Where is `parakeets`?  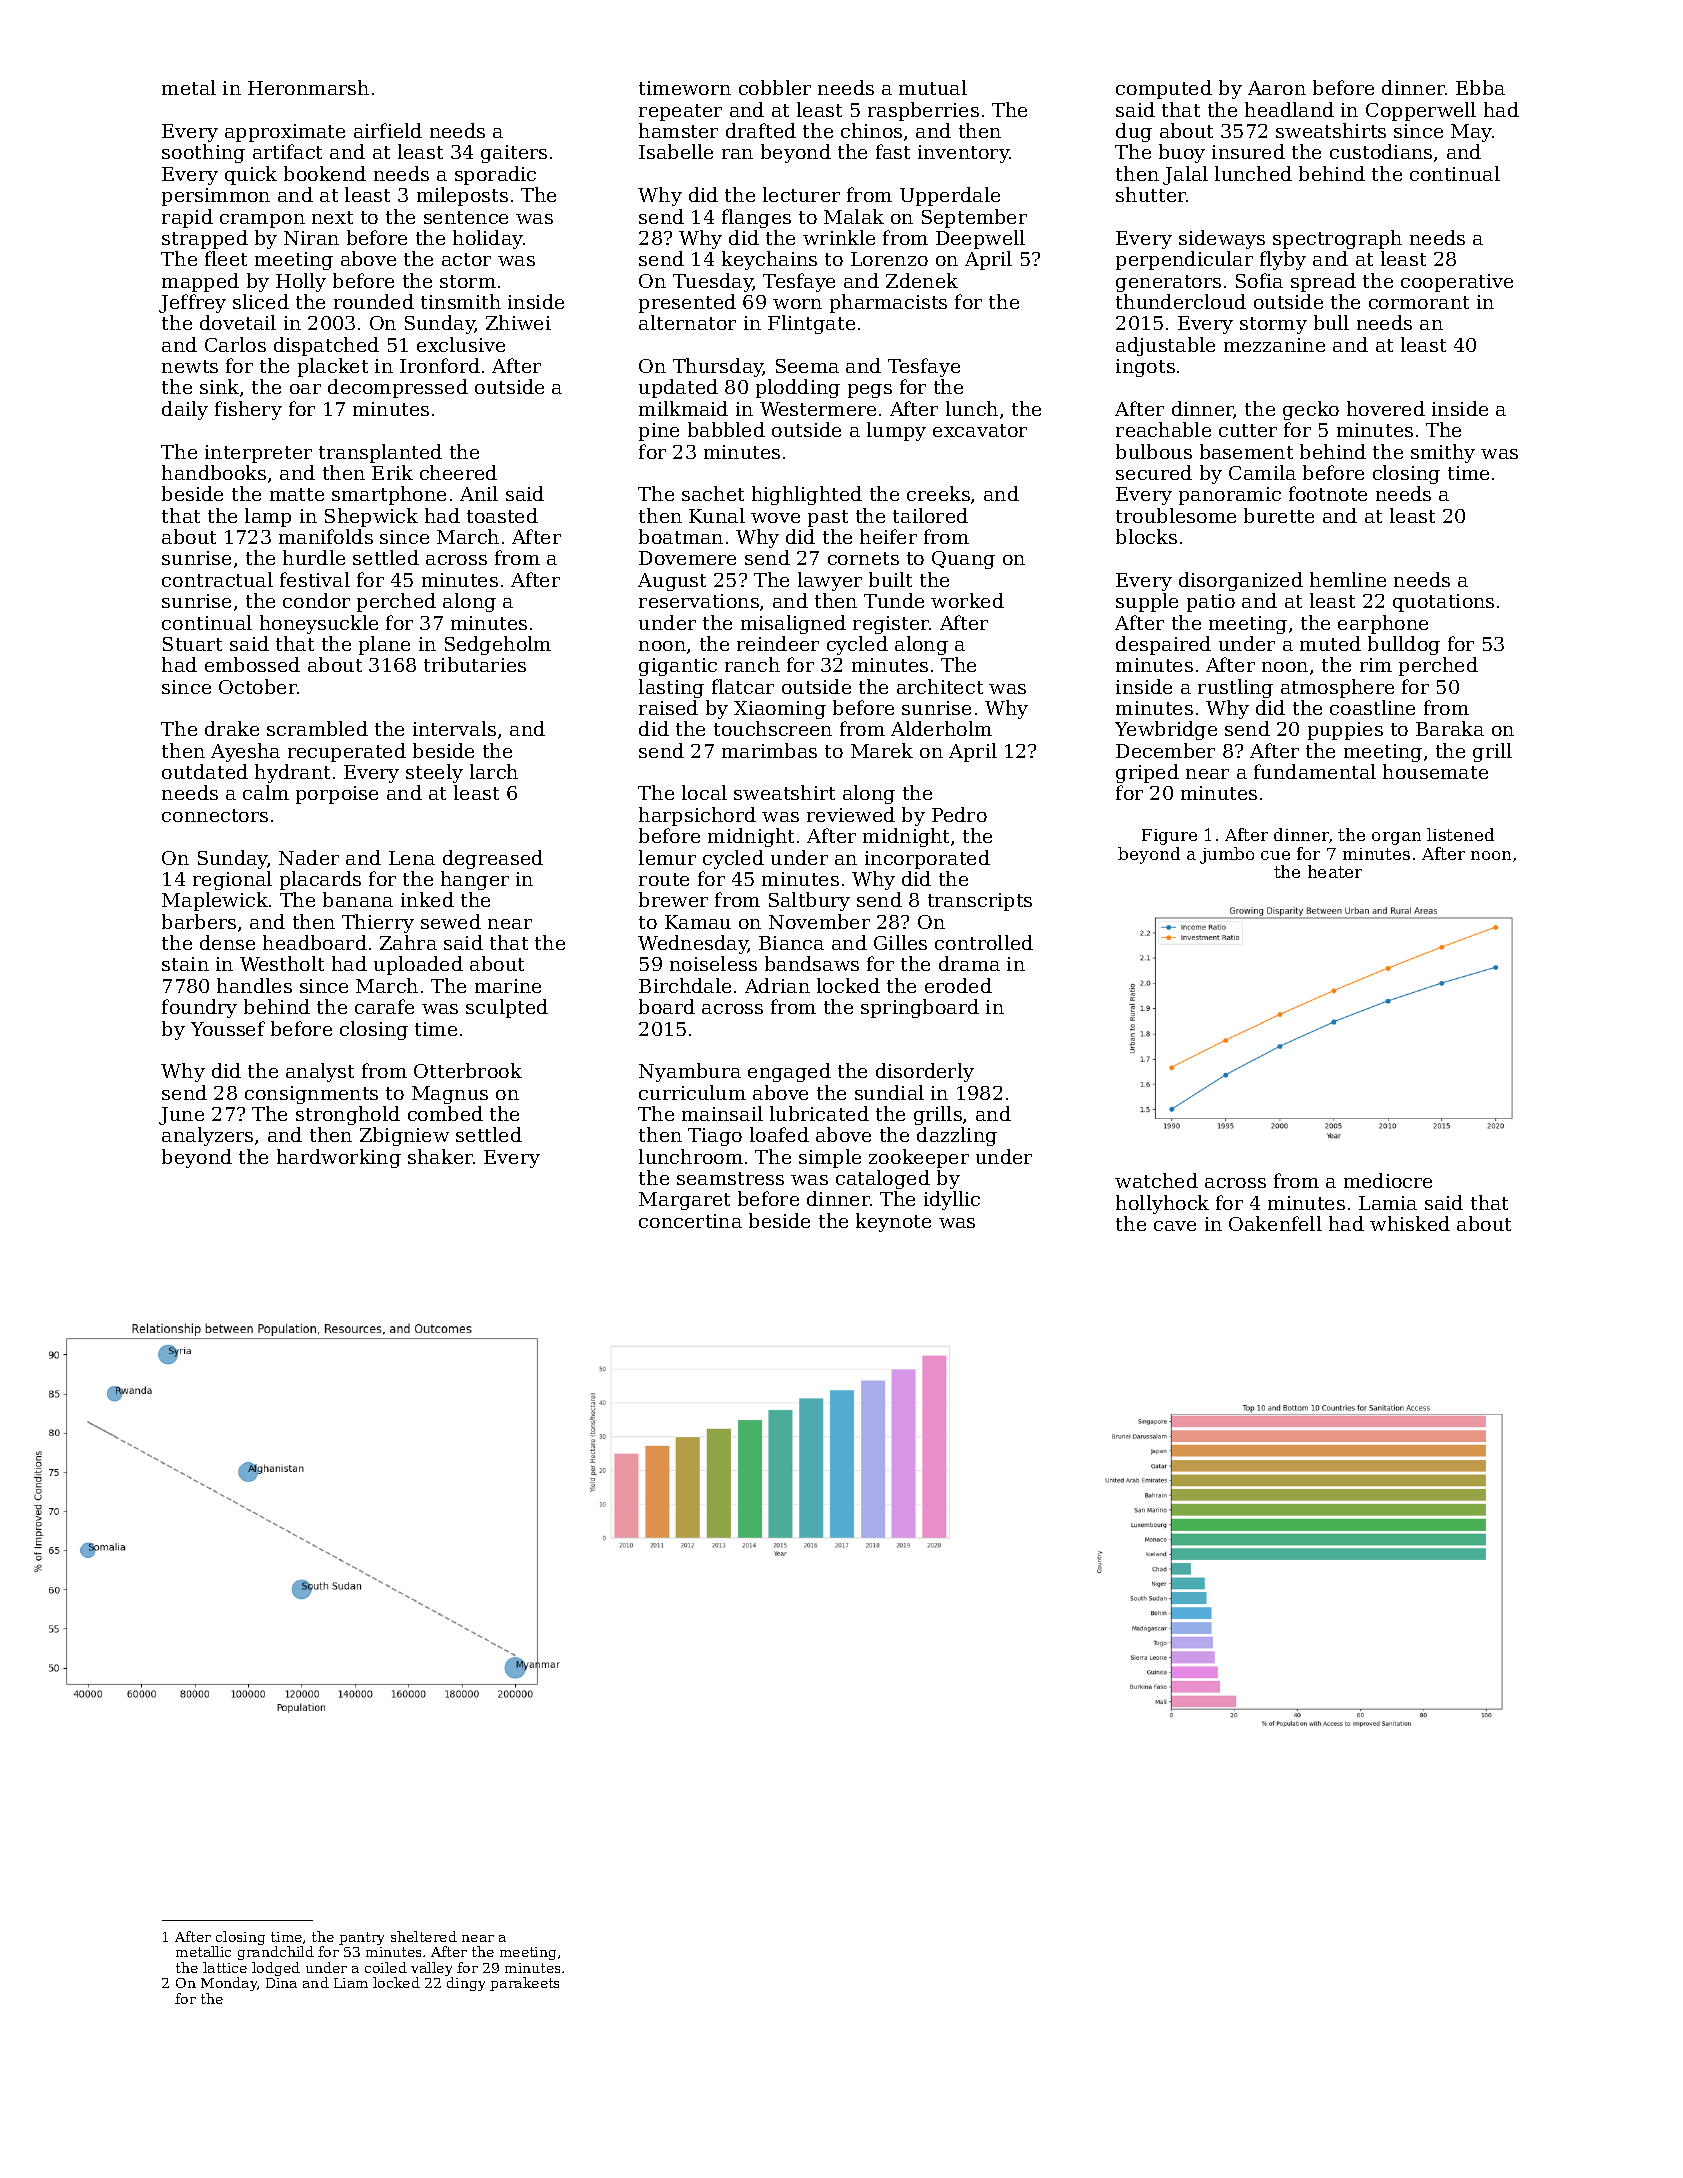 parakeets is located at coordinates (524, 1984).
